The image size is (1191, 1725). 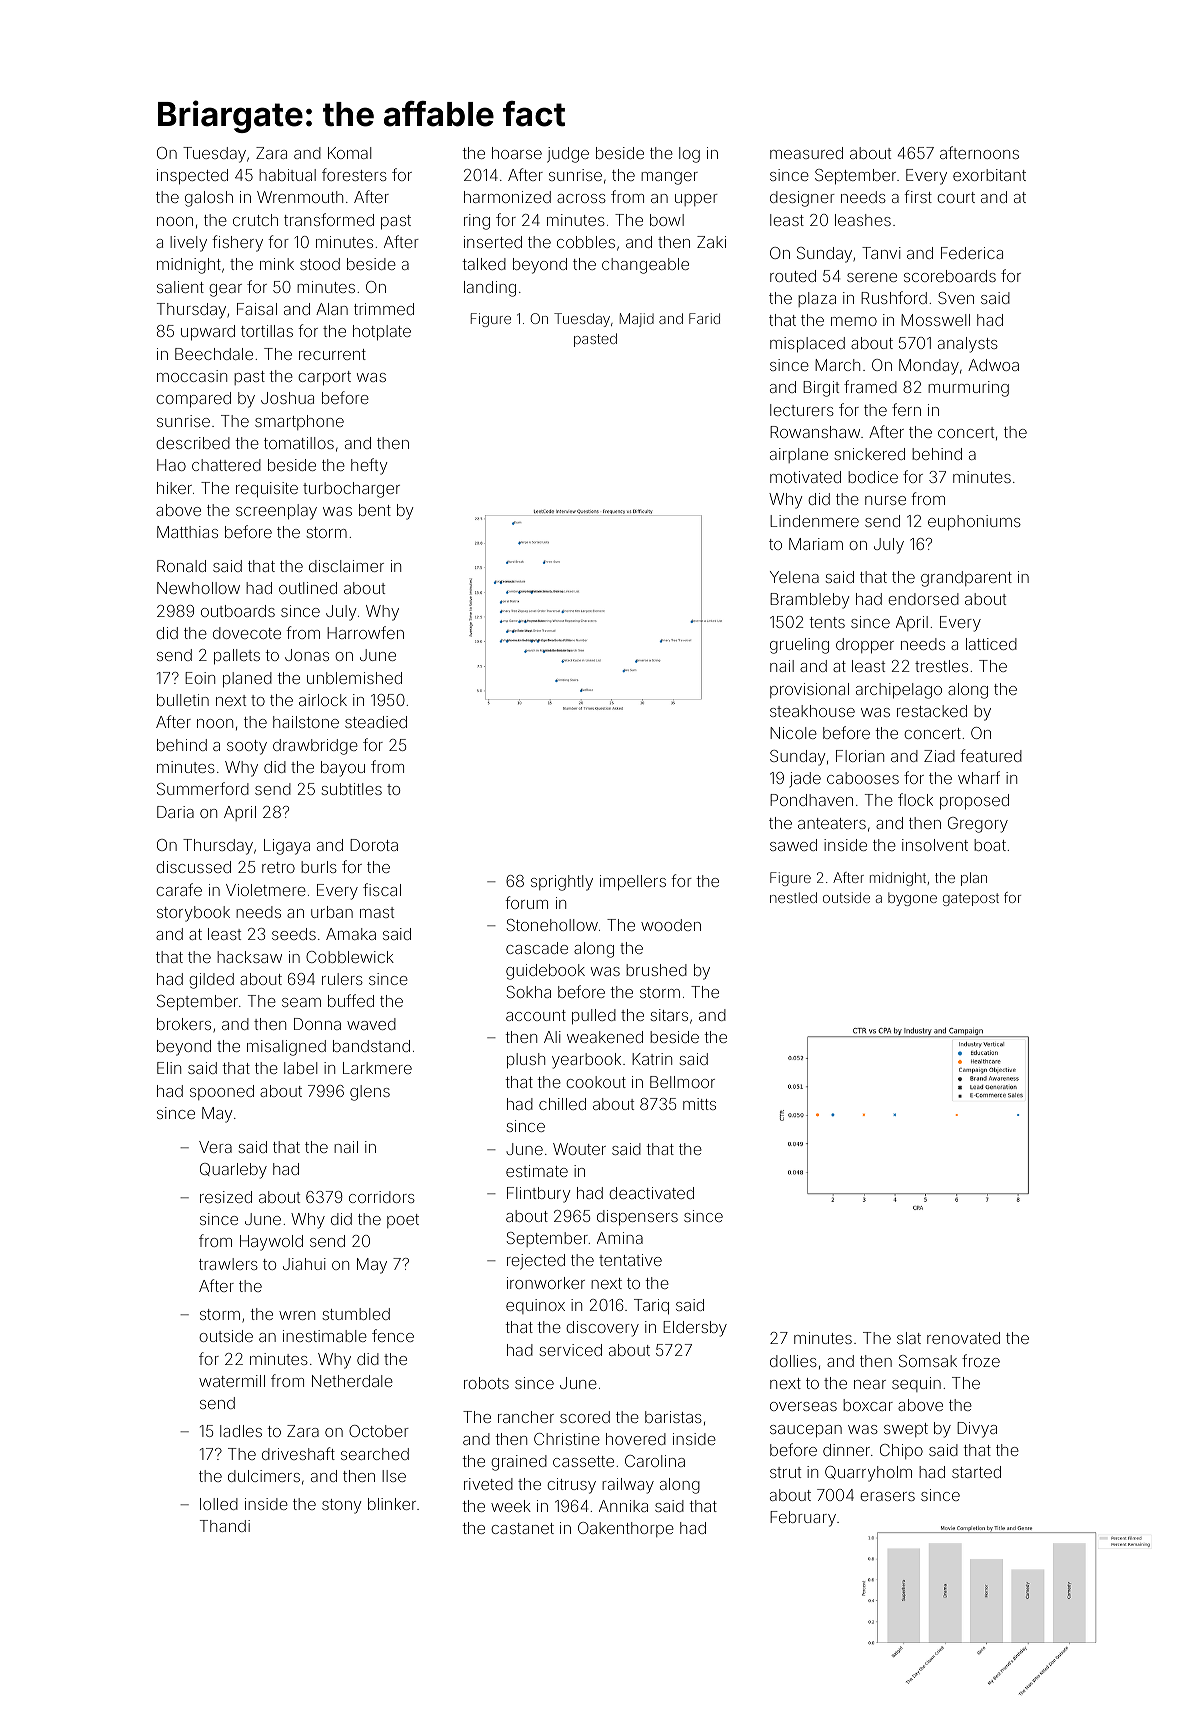 What do you see at coordinates (171, 465) in the screenshot?
I see `Hao` at bounding box center [171, 465].
